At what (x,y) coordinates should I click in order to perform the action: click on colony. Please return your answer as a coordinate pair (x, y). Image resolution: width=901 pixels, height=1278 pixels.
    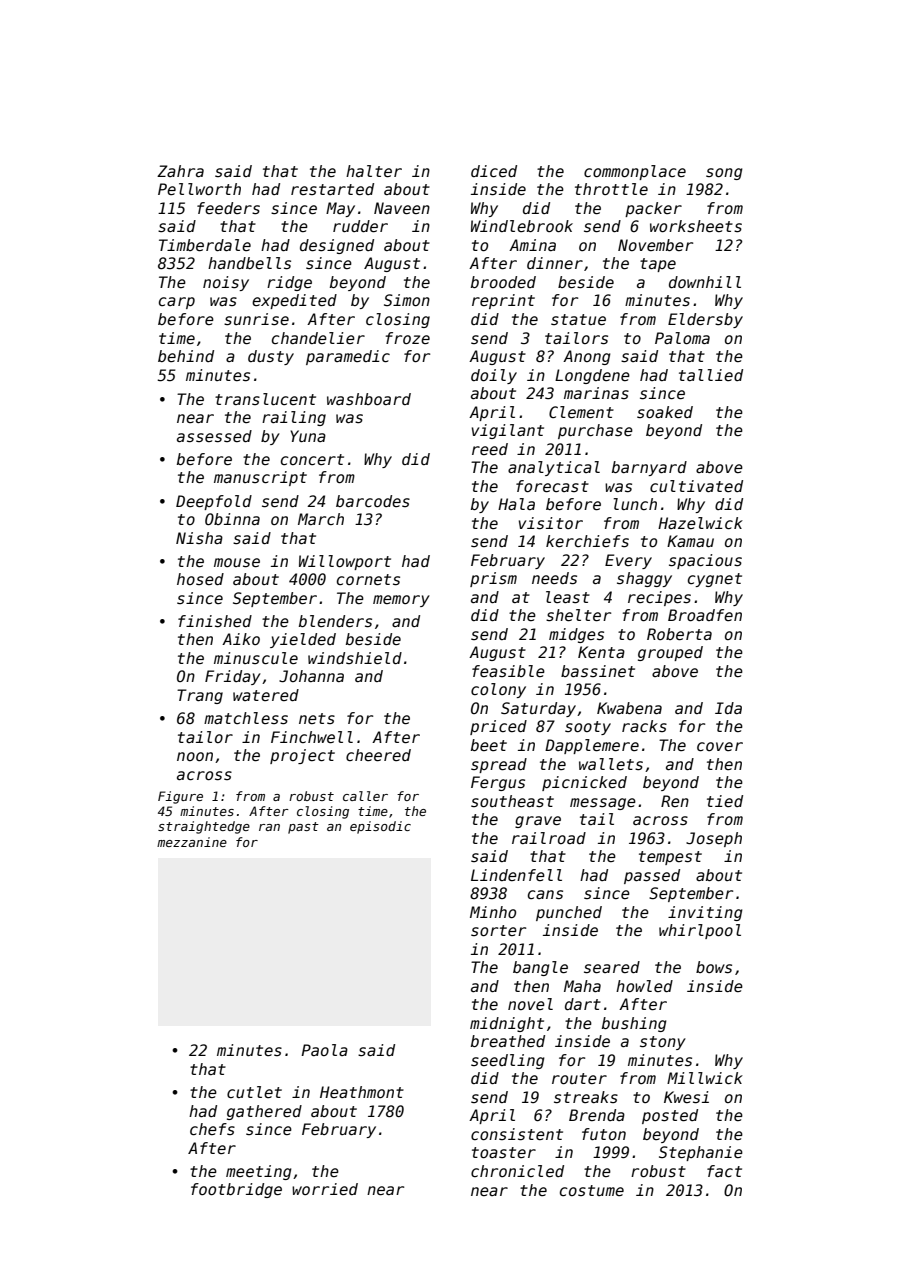
    Looking at the image, I should click on (498, 690).
